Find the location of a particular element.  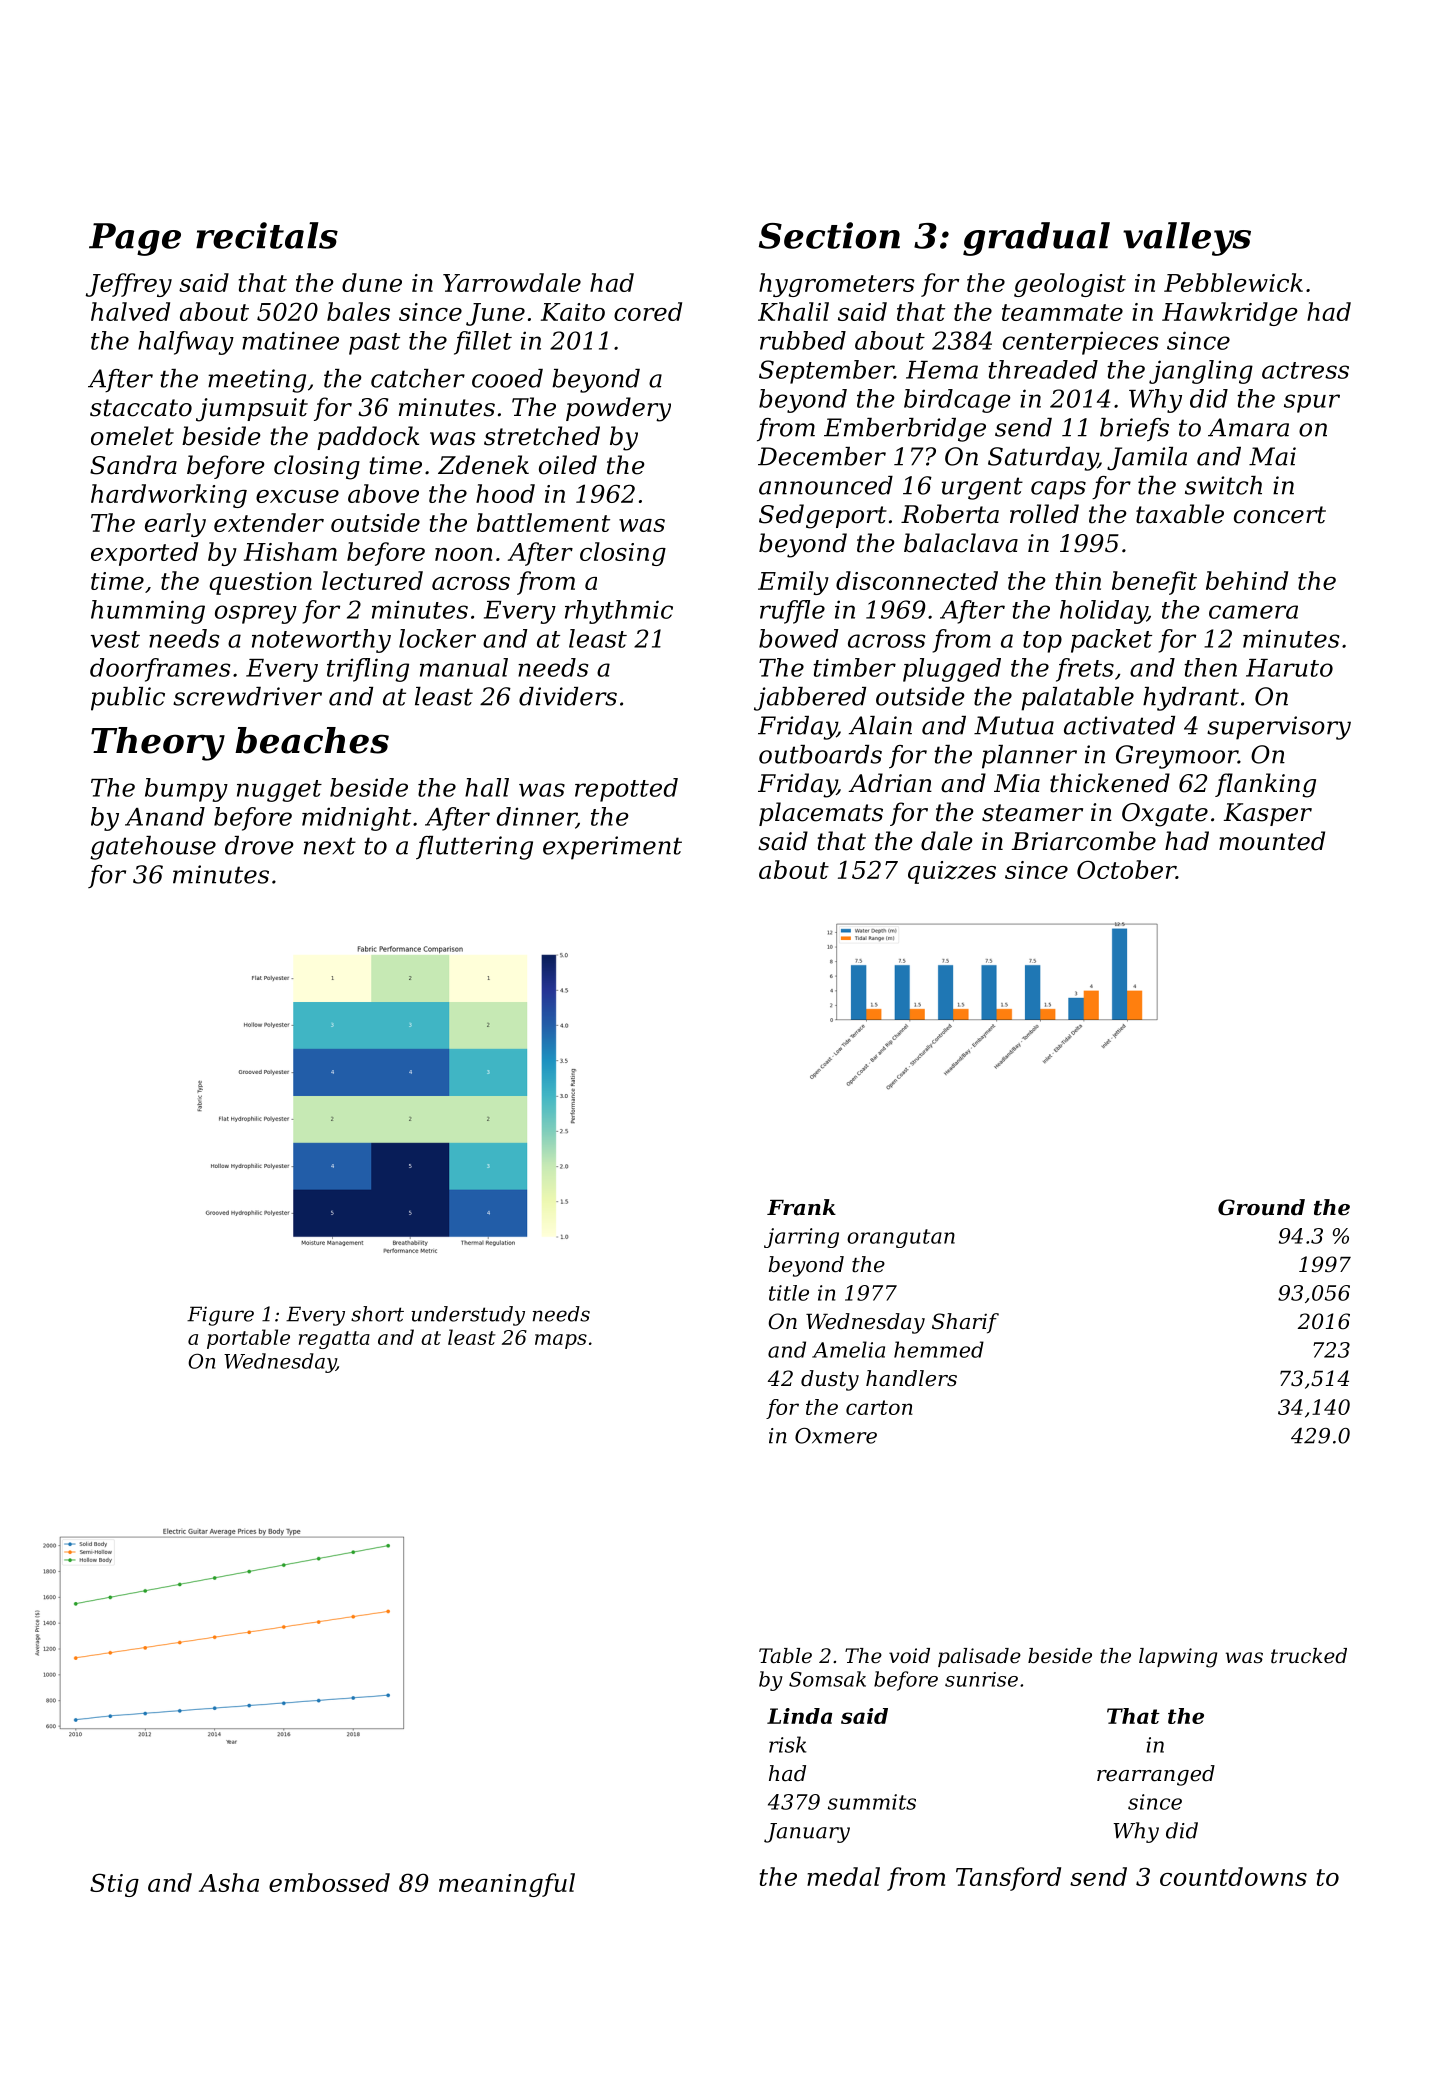

fluttering is located at coordinates (474, 848).
